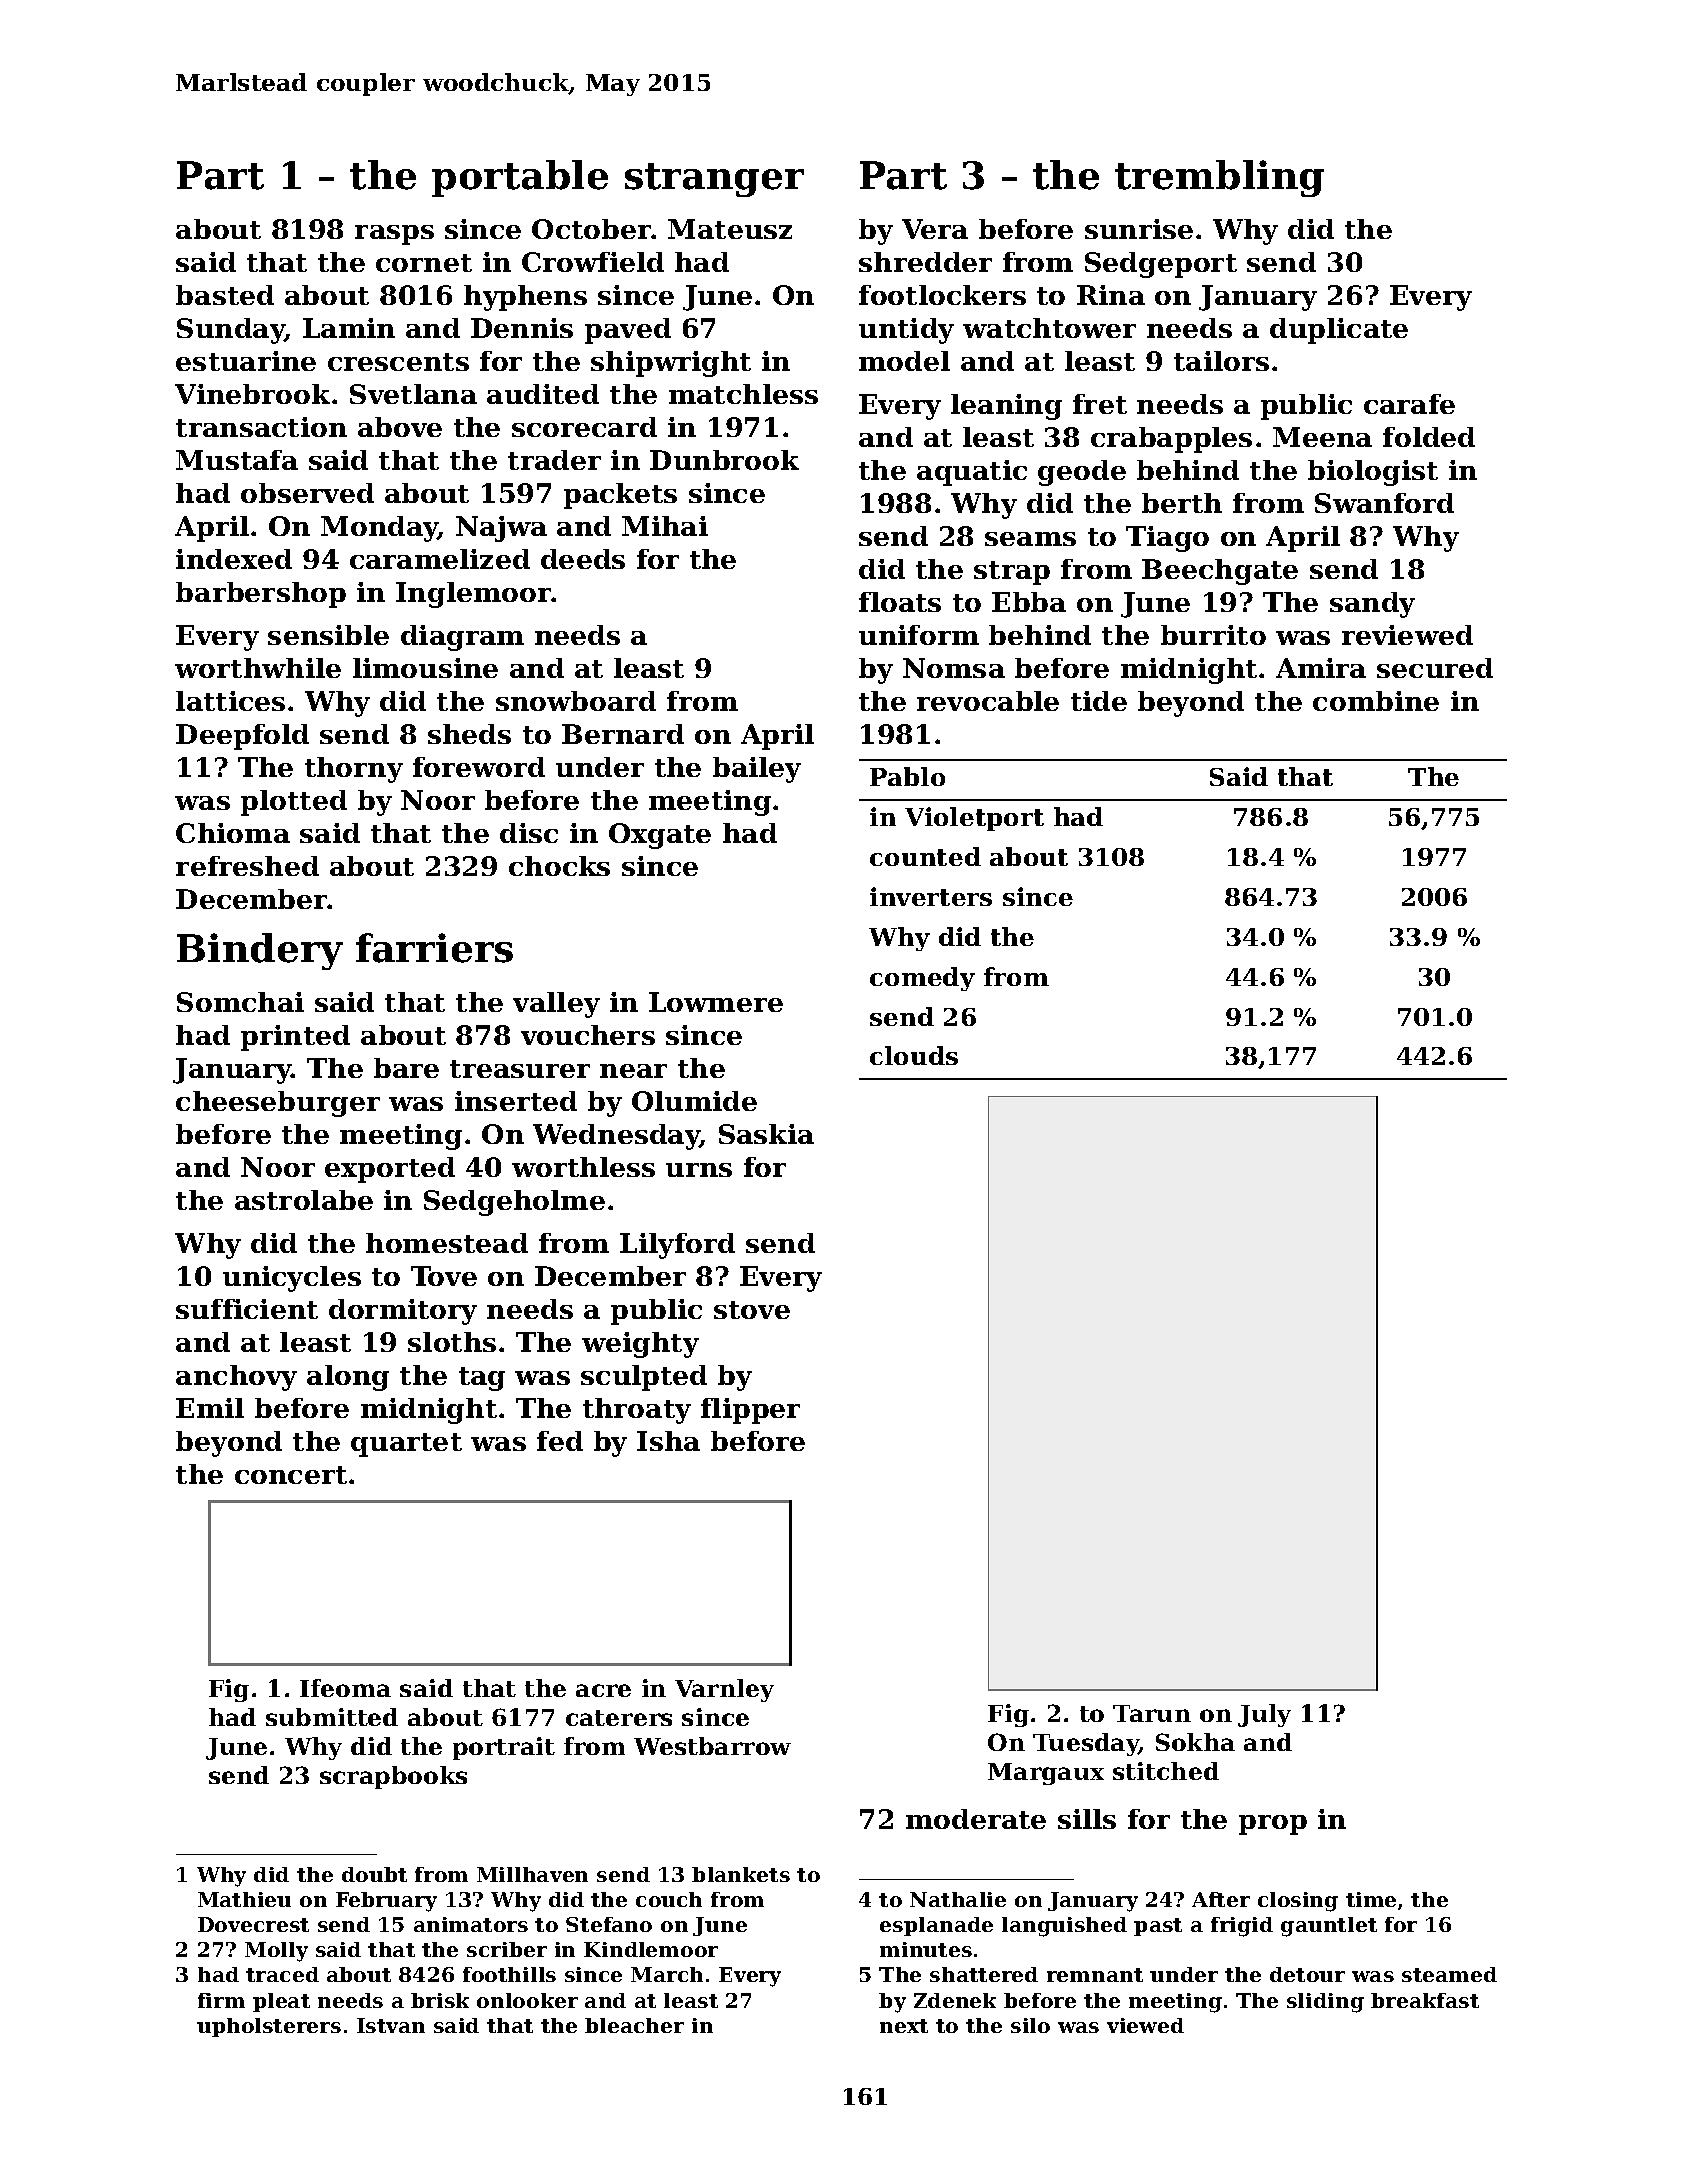 The image size is (1683, 2178). Describe the element at coordinates (1339, 331) in the screenshot. I see `duplicate` at that location.
